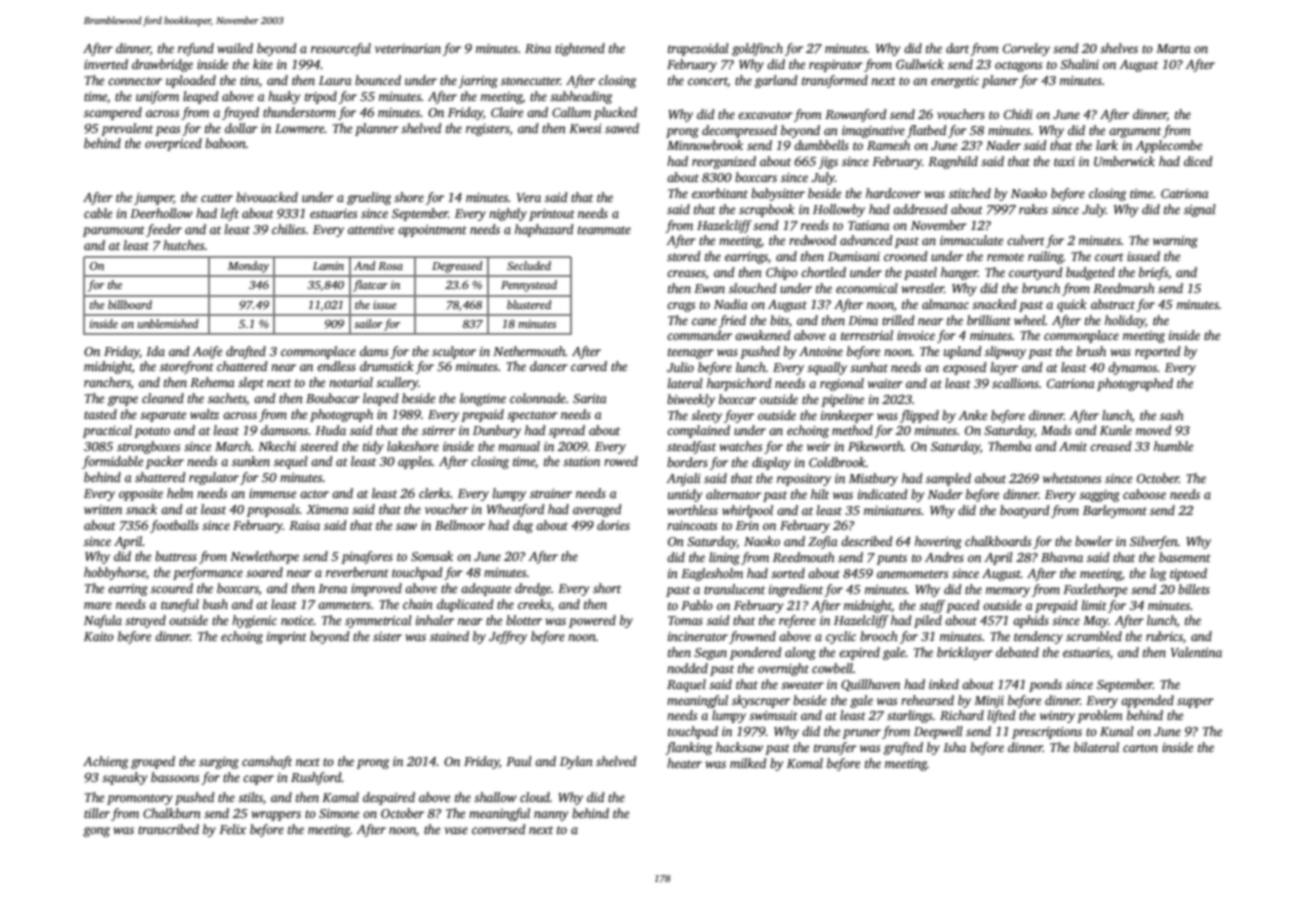  What do you see at coordinates (1154, 542) in the page?
I see `Silverfen` at bounding box center [1154, 542].
